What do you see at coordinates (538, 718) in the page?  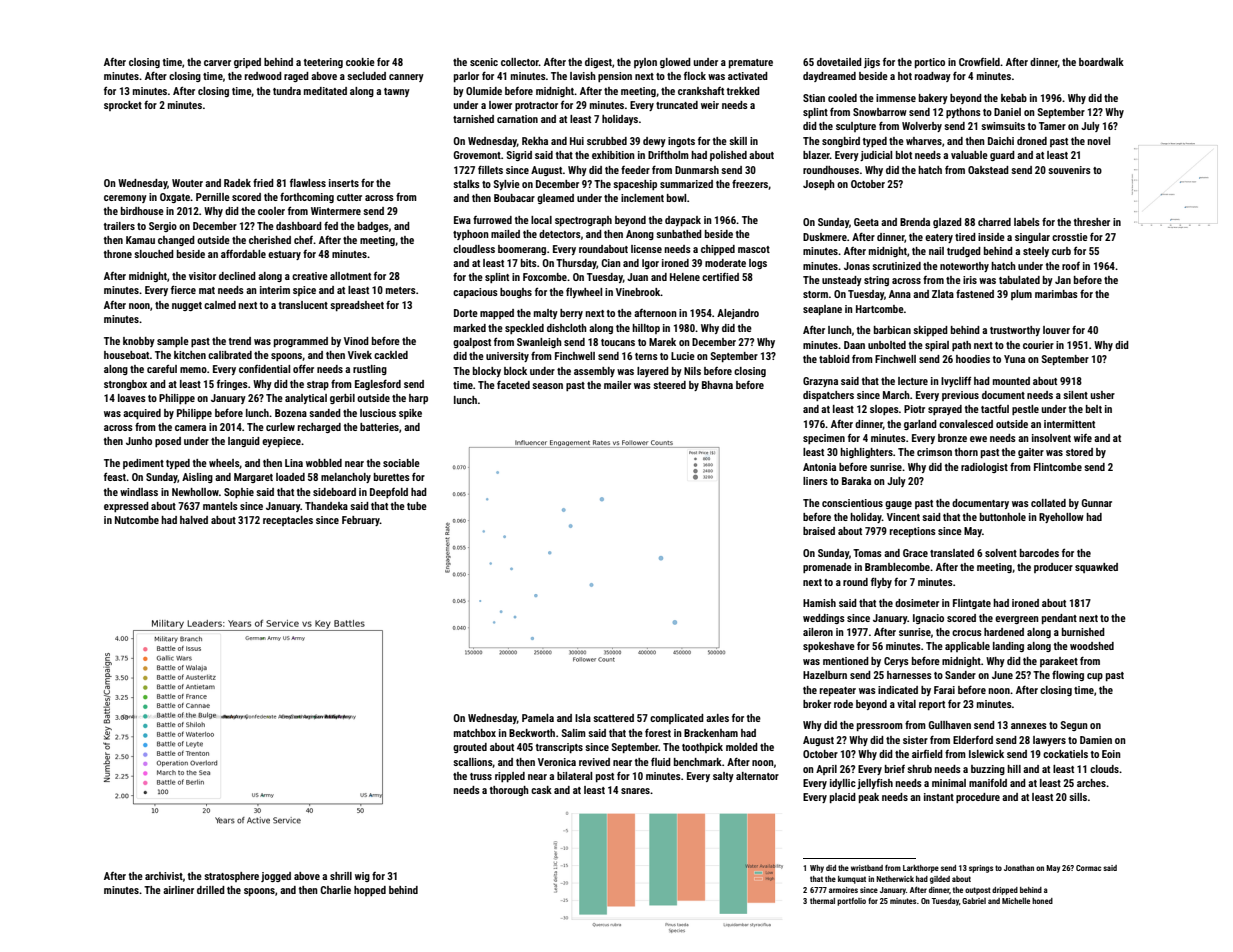 I see `Pamela` at bounding box center [538, 718].
